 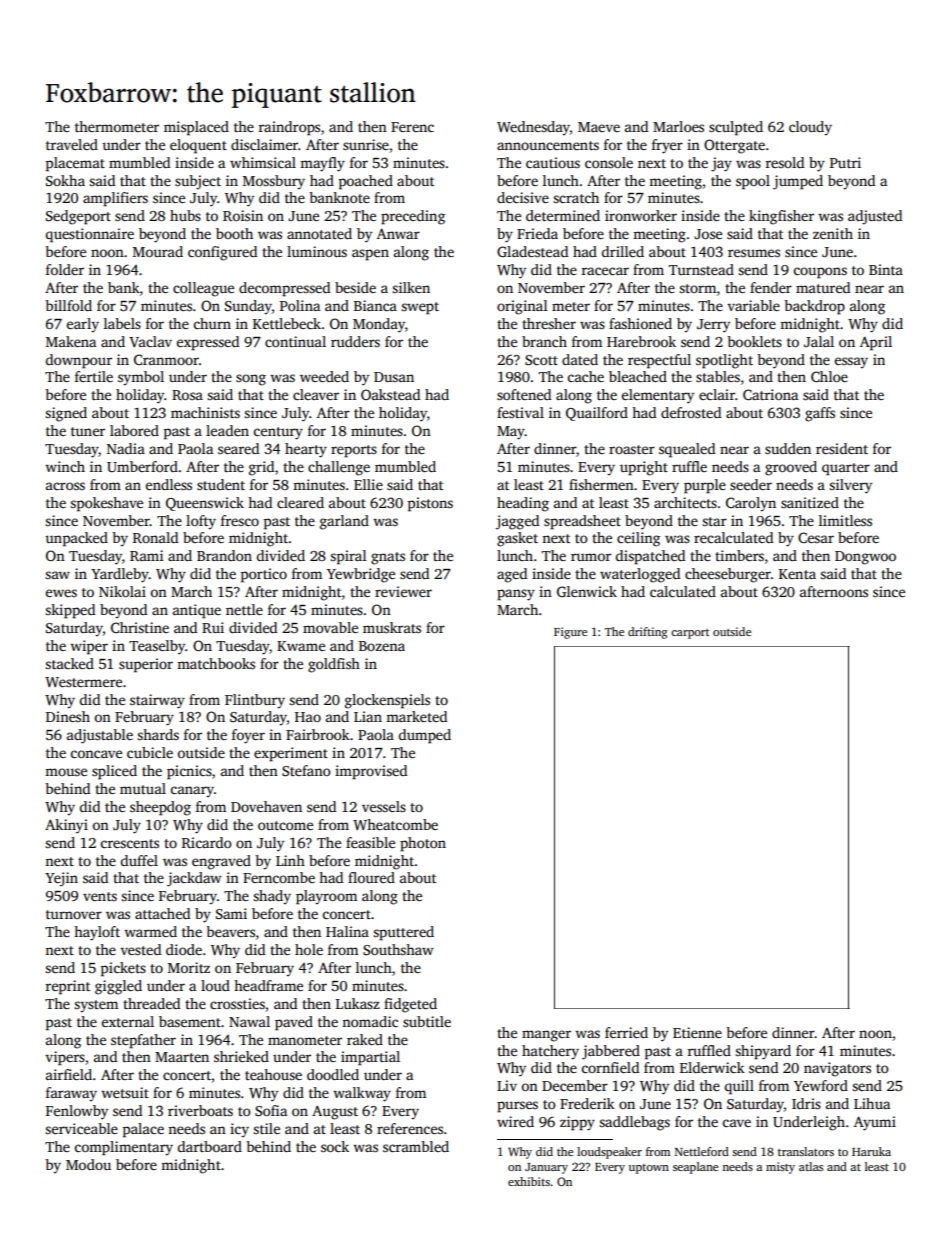 What do you see at coordinates (365, 1039) in the image?
I see `raked` at bounding box center [365, 1039].
